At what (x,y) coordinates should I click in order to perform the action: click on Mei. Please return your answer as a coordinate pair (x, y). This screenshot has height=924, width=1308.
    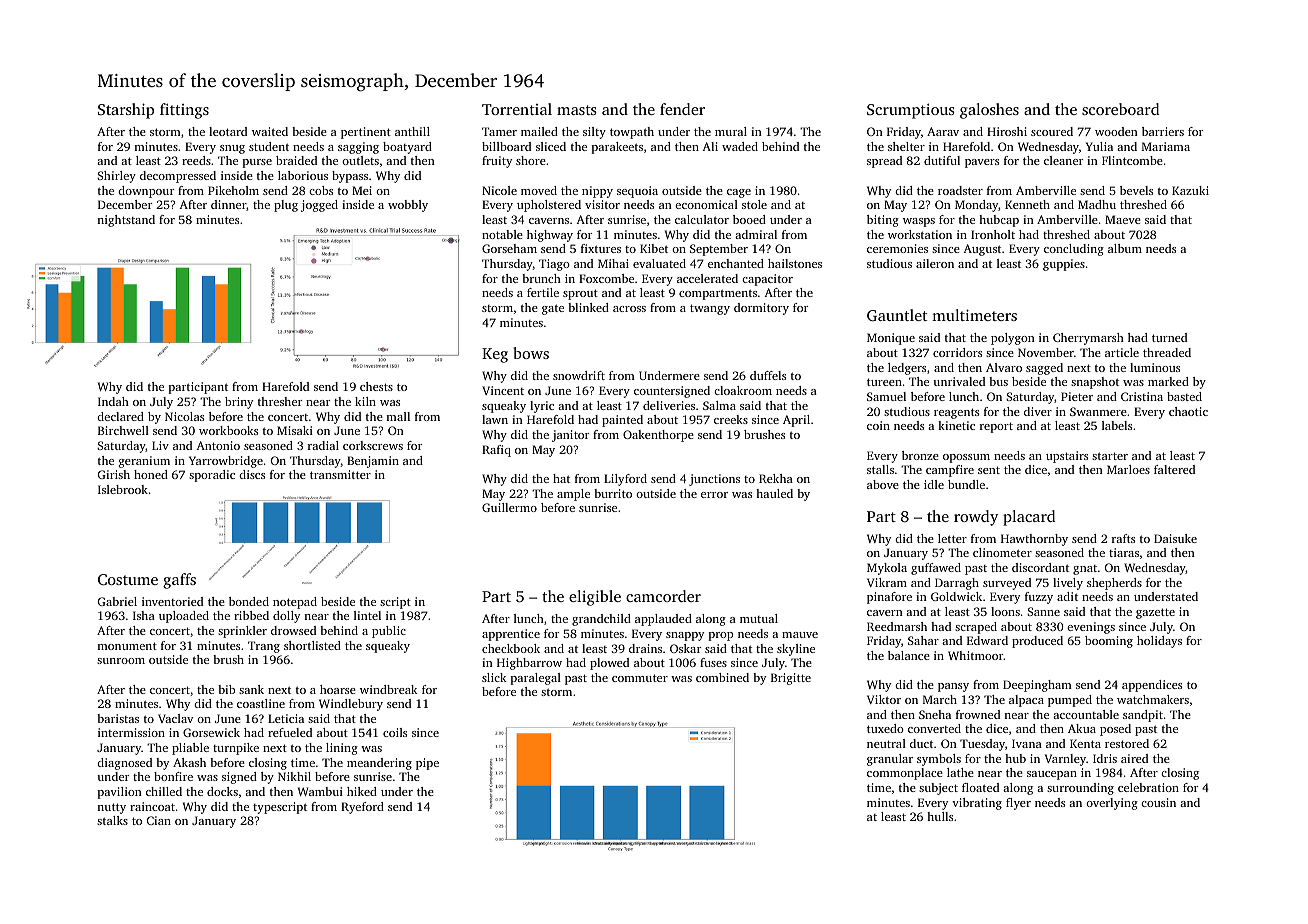
    Looking at the image, I should click on (362, 190).
